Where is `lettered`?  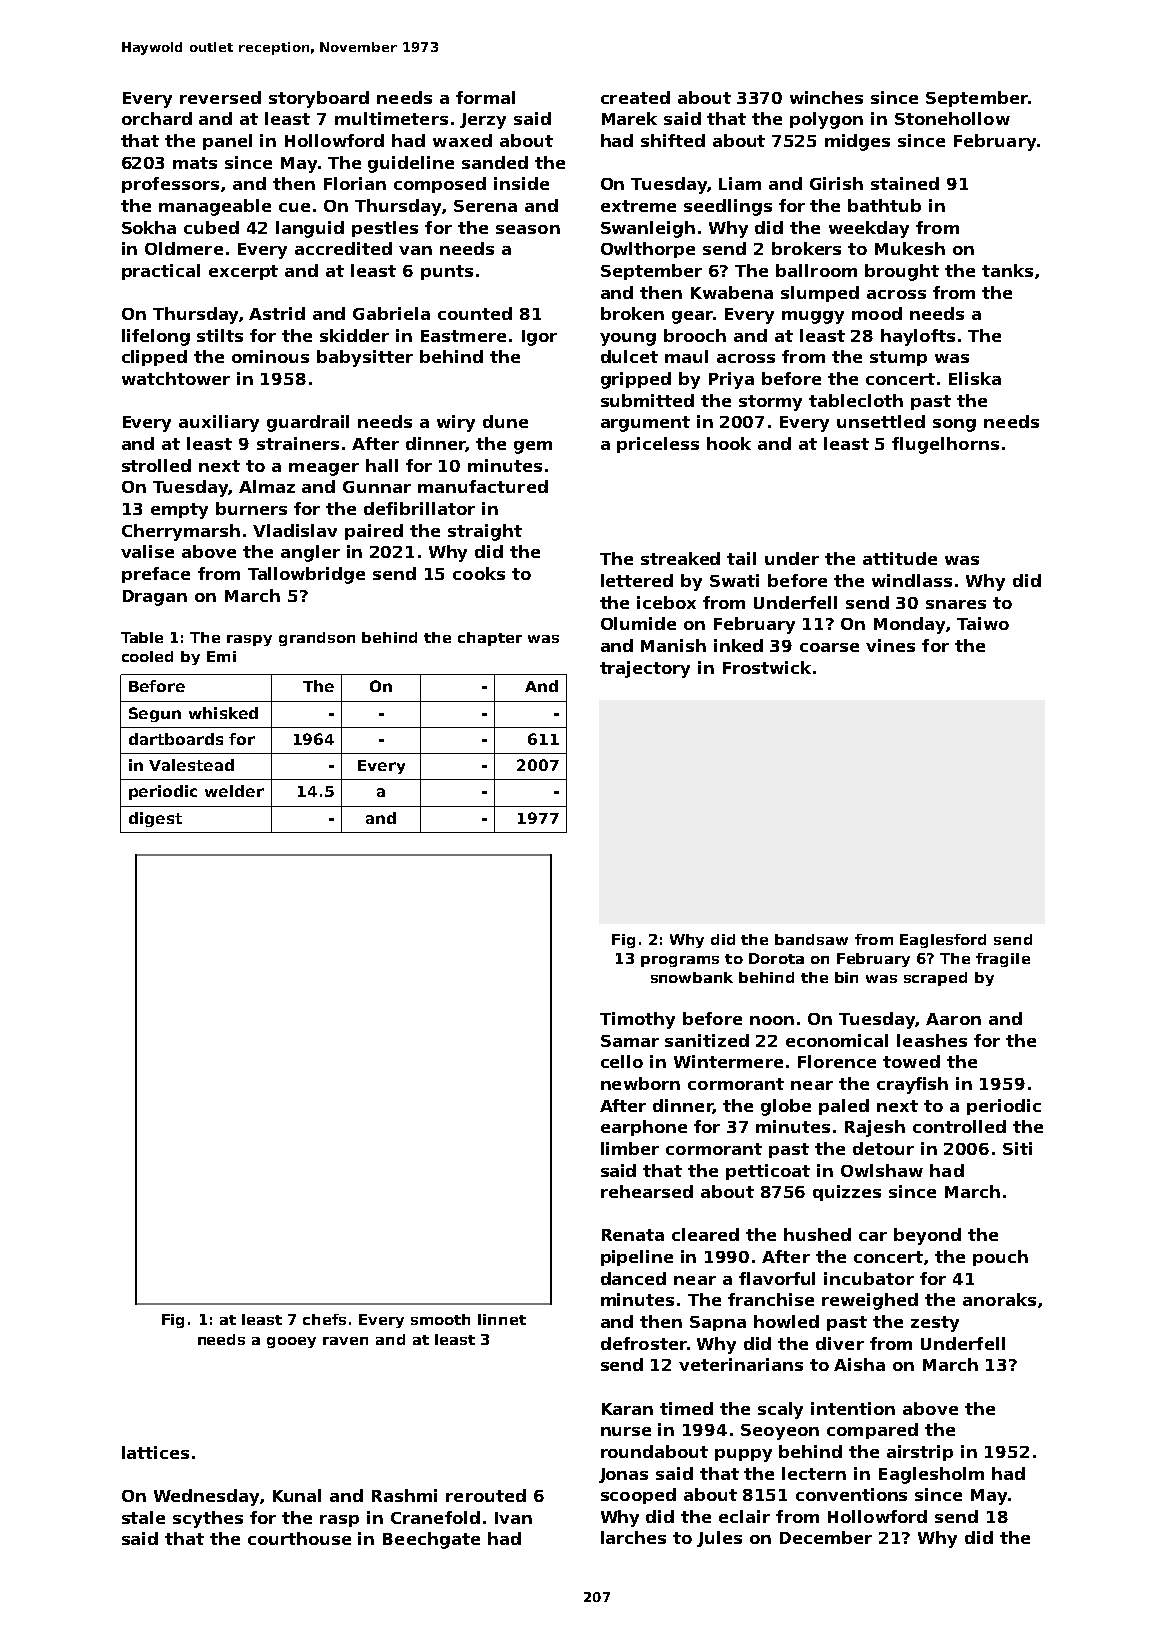
lettered is located at coordinates (637, 580).
